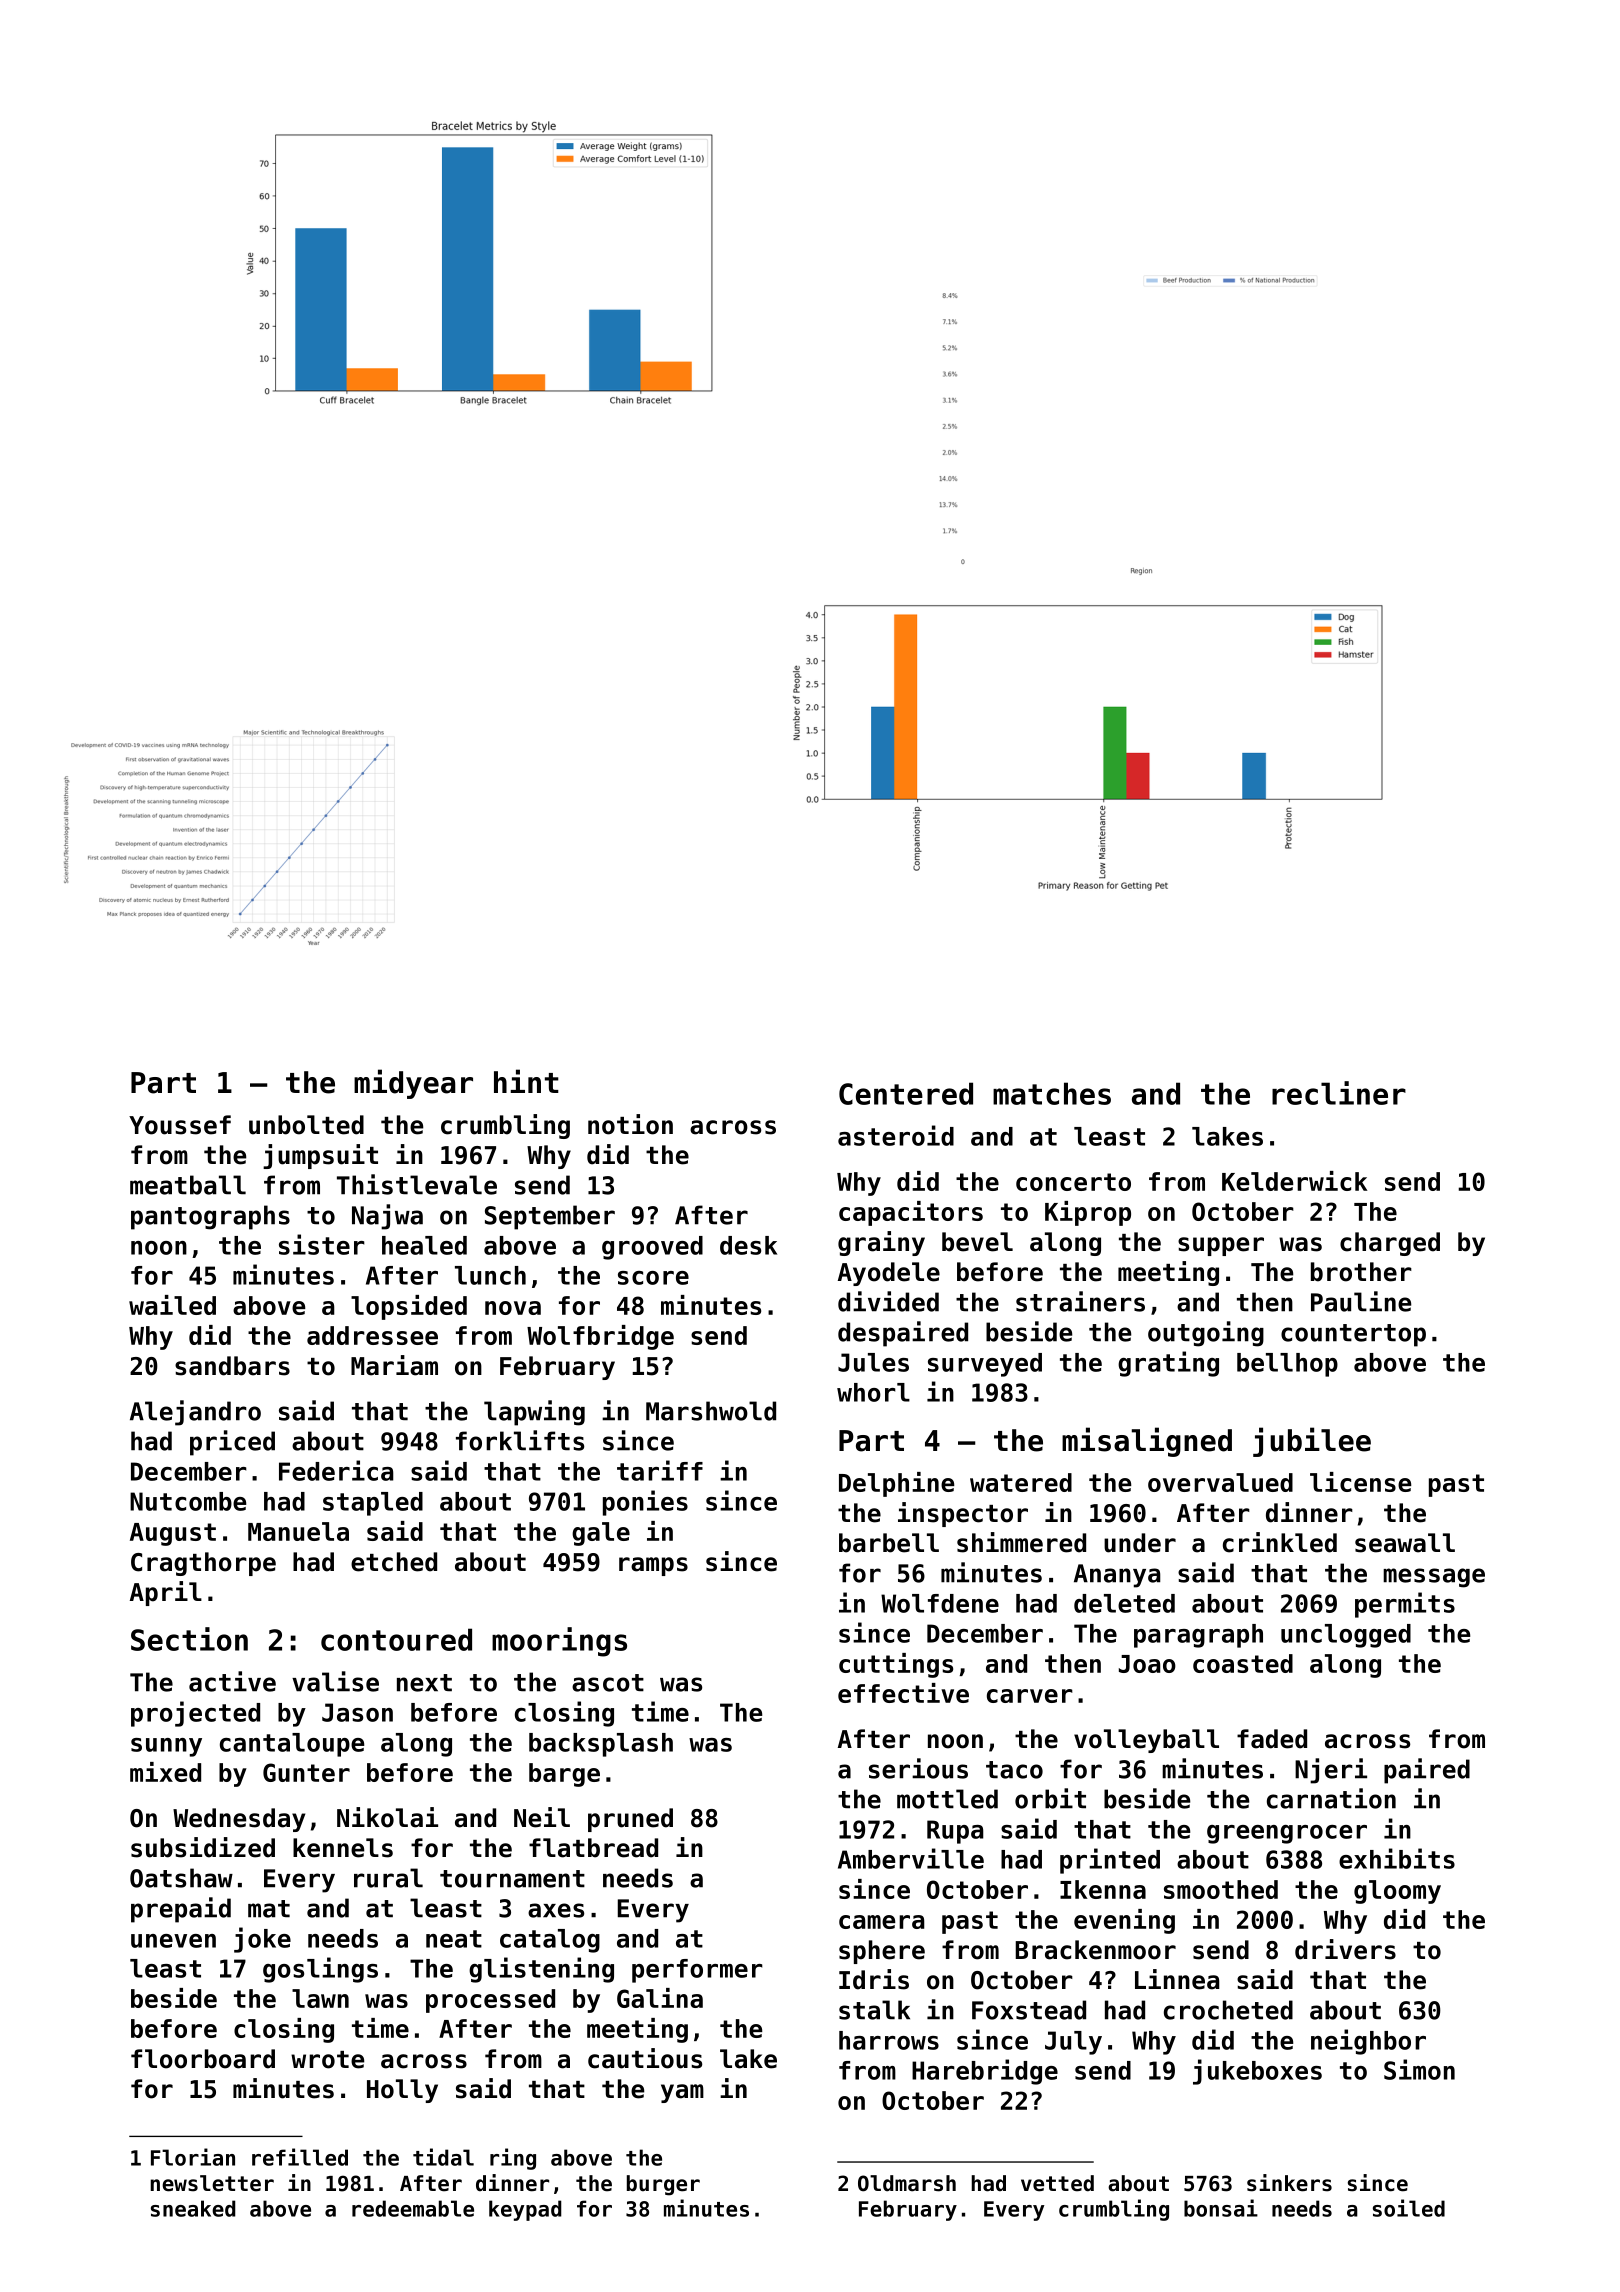  Describe the element at coordinates (180, 1125) in the screenshot. I see `Youssef` at that location.
